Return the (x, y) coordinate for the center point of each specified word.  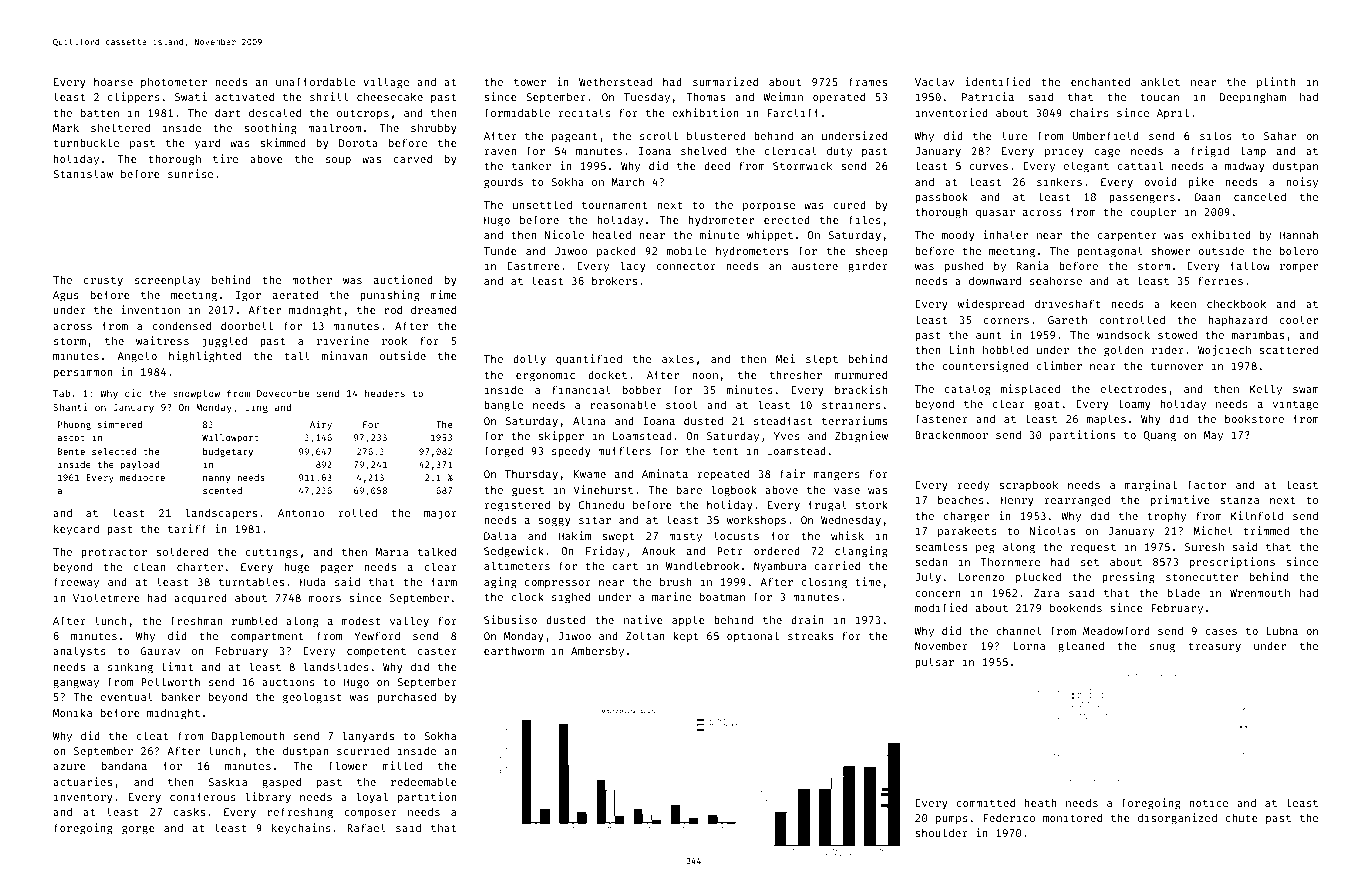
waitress (162, 340)
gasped (281, 783)
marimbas (1258, 334)
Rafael (366, 827)
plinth (1276, 83)
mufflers (624, 450)
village (386, 83)
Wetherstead (615, 81)
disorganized (1177, 819)
